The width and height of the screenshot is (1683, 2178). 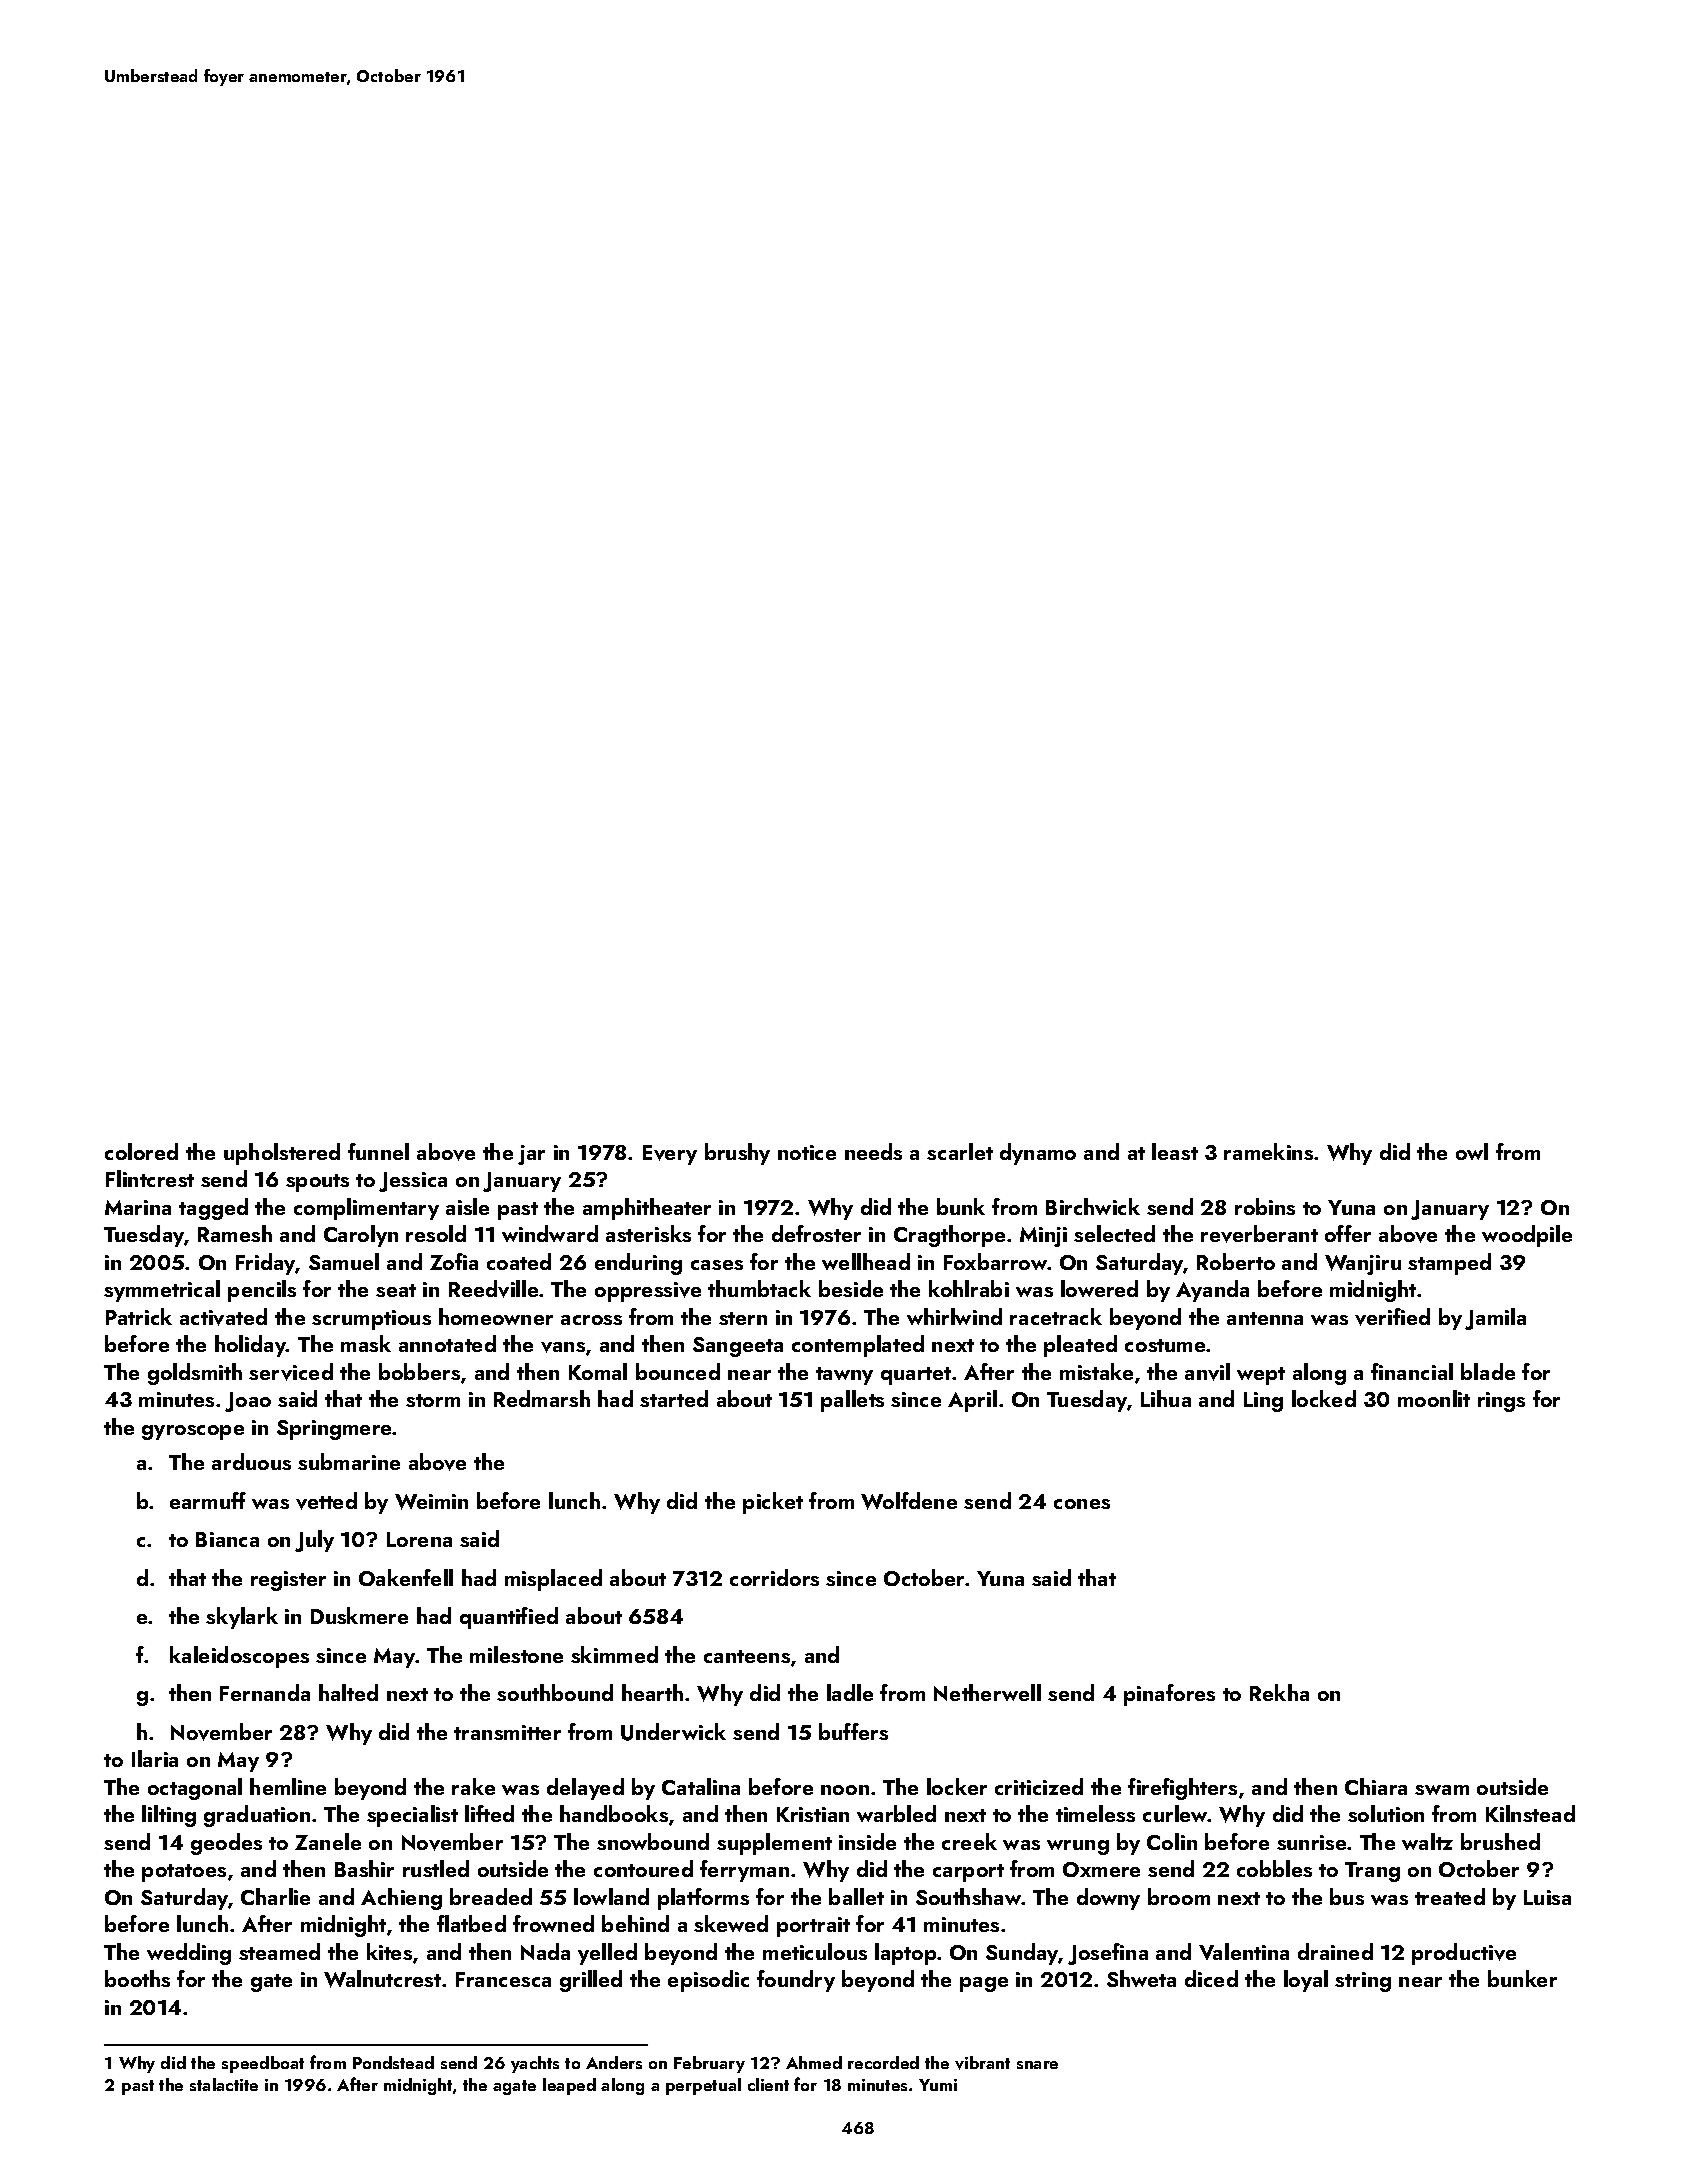 I want to click on Rekha, so click(x=1279, y=1692).
